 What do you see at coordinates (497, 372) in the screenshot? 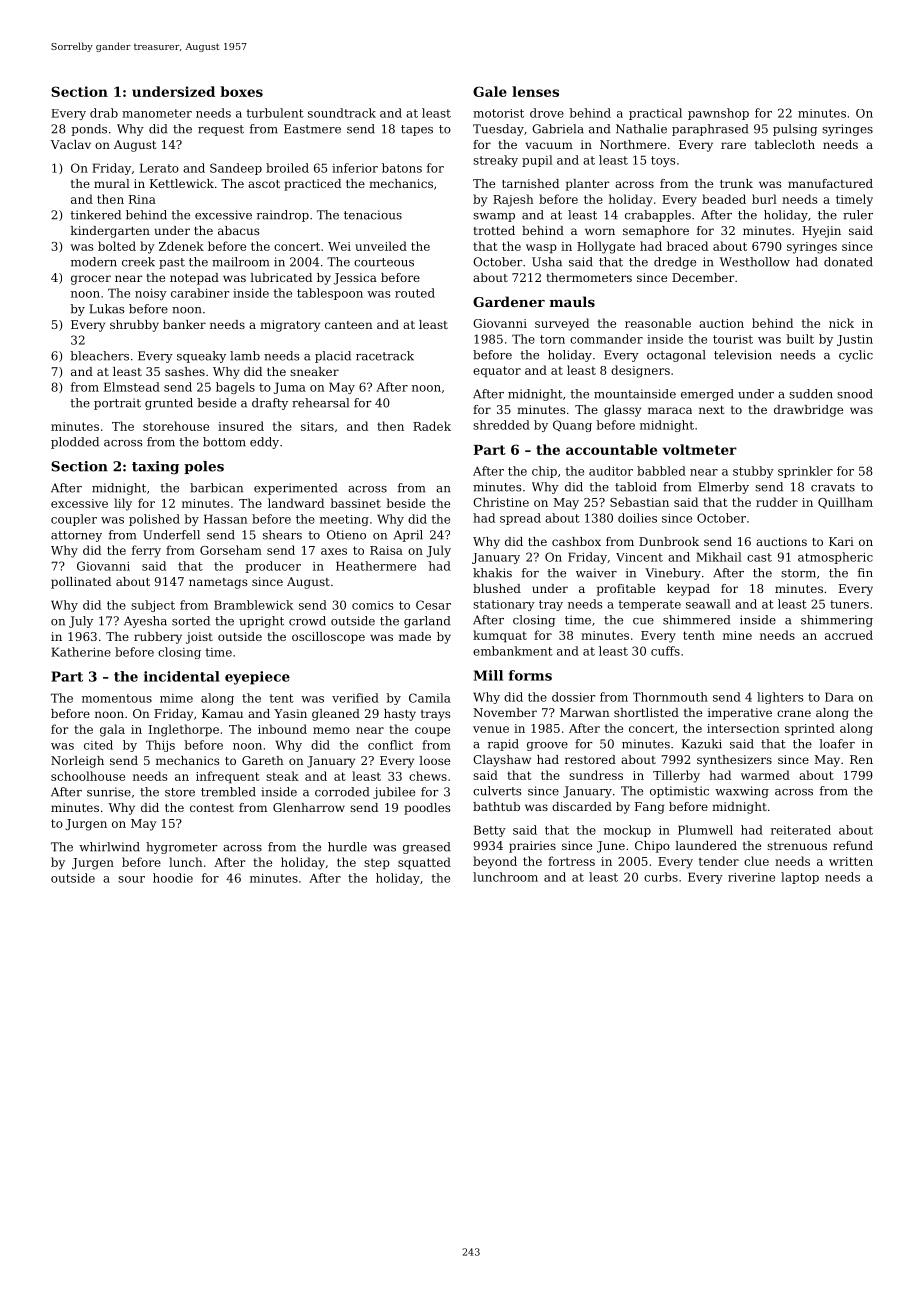
I see `equator` at bounding box center [497, 372].
